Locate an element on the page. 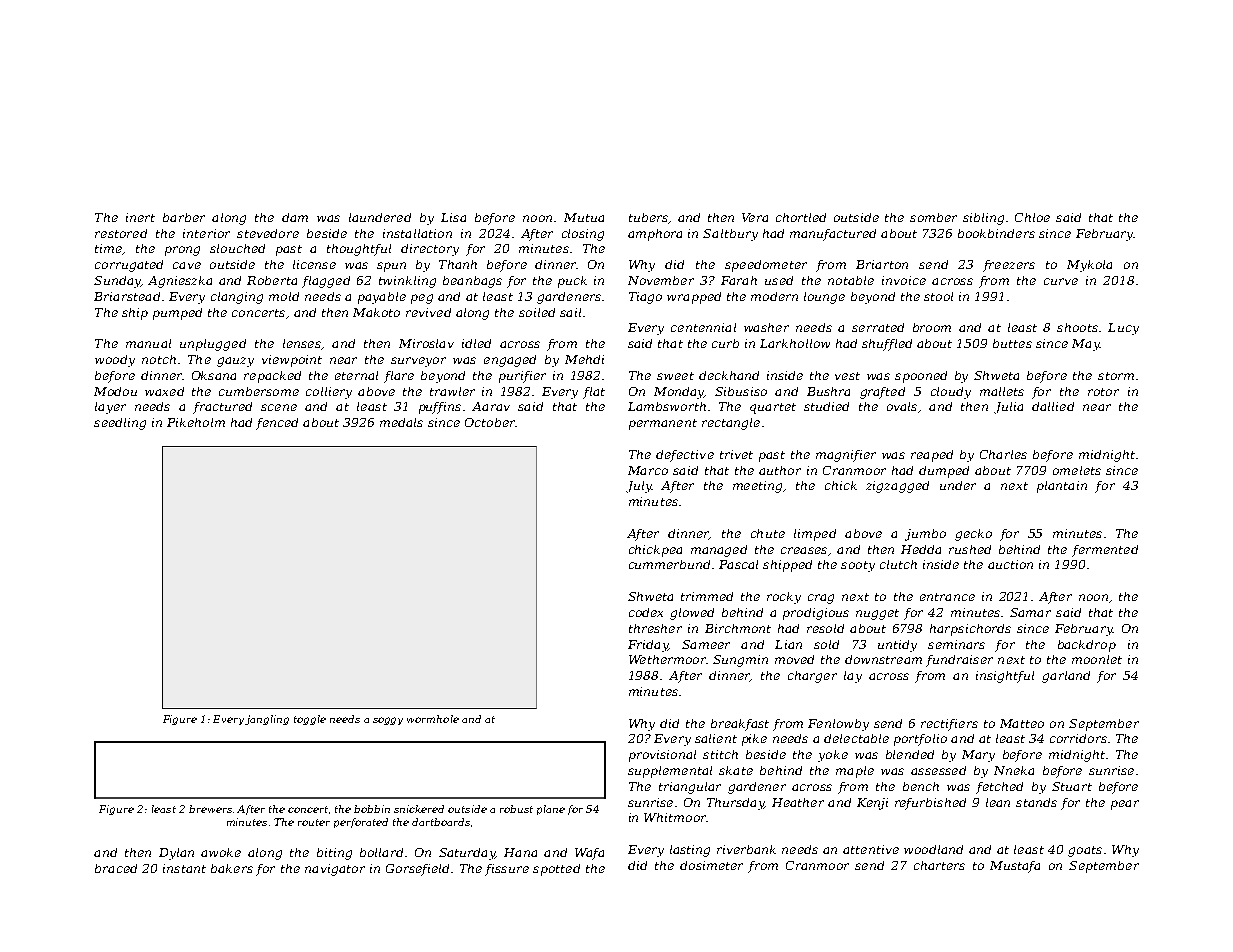  breakfast is located at coordinates (740, 725).
